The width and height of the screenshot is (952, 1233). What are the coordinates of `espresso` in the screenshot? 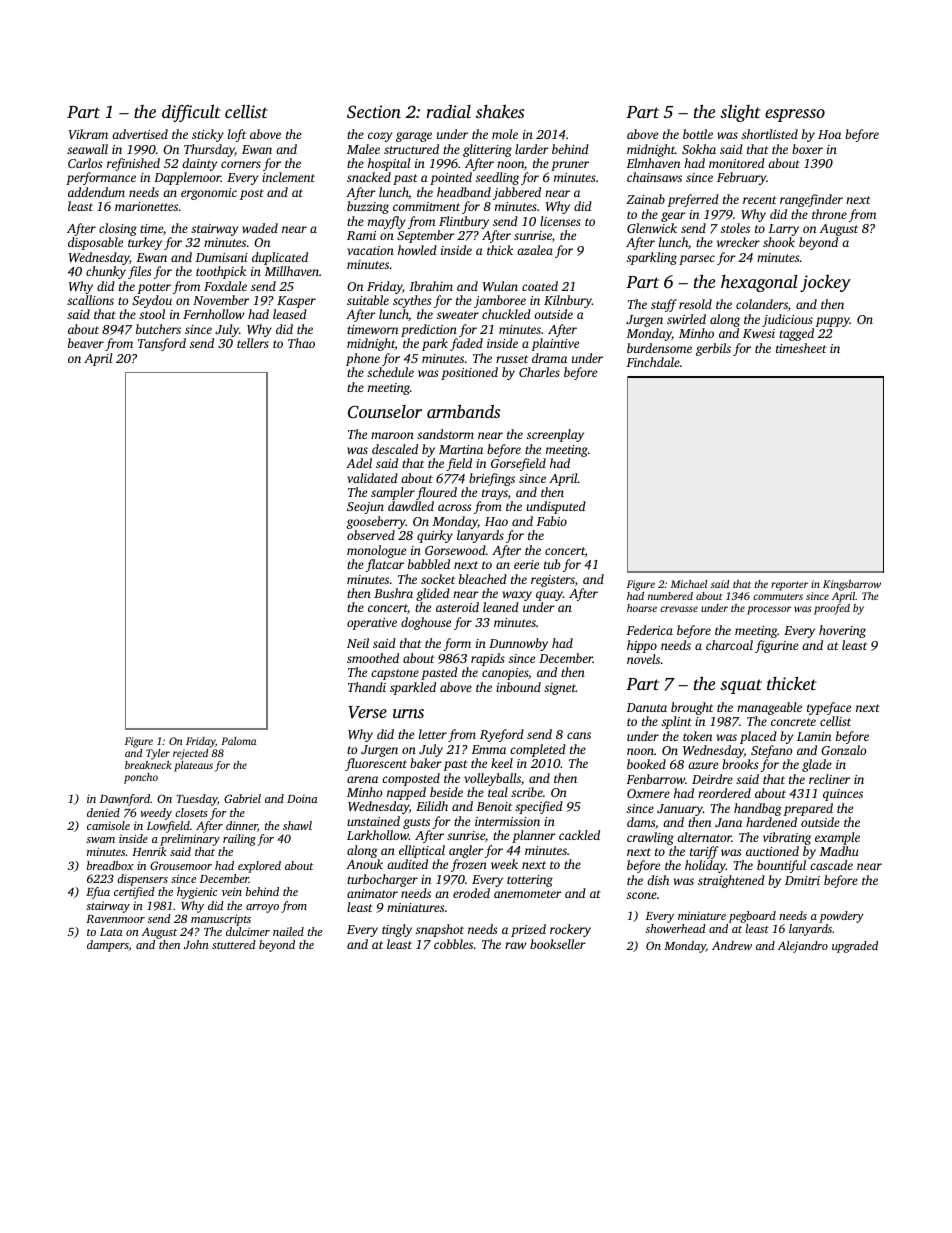 It's located at (795, 115).
